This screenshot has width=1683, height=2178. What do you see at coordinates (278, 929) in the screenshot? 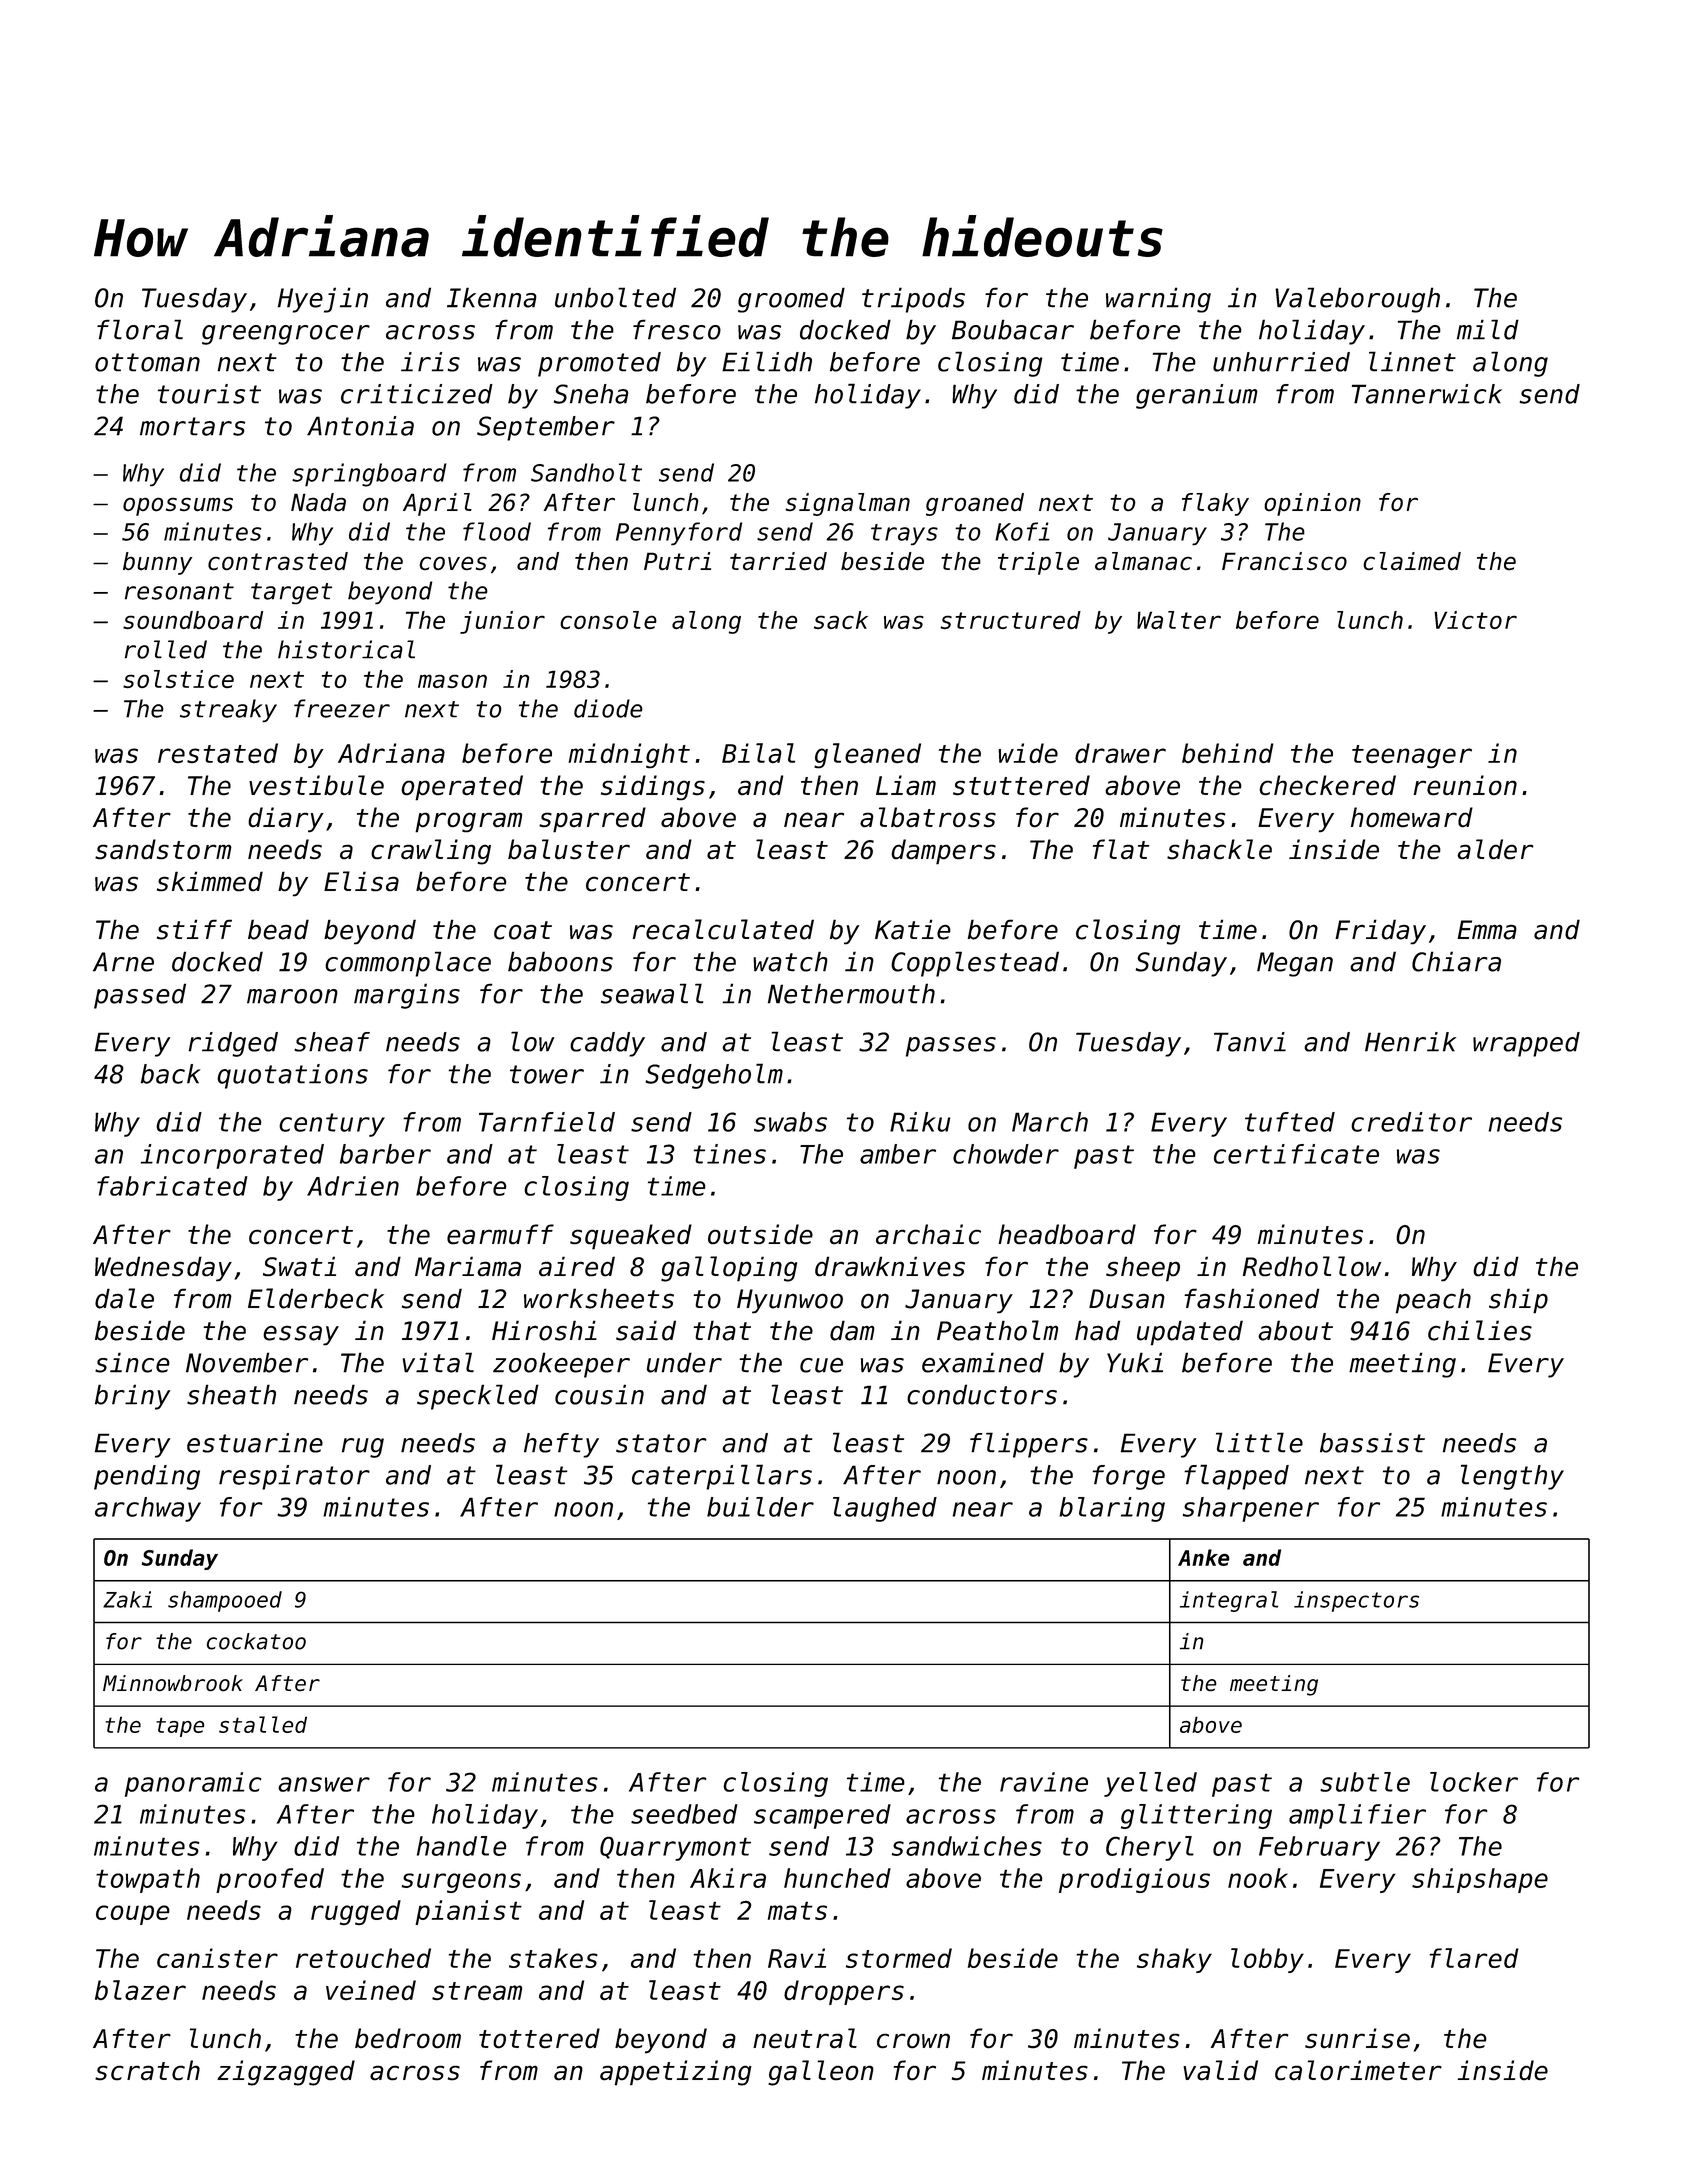
I see `bead` at bounding box center [278, 929].
